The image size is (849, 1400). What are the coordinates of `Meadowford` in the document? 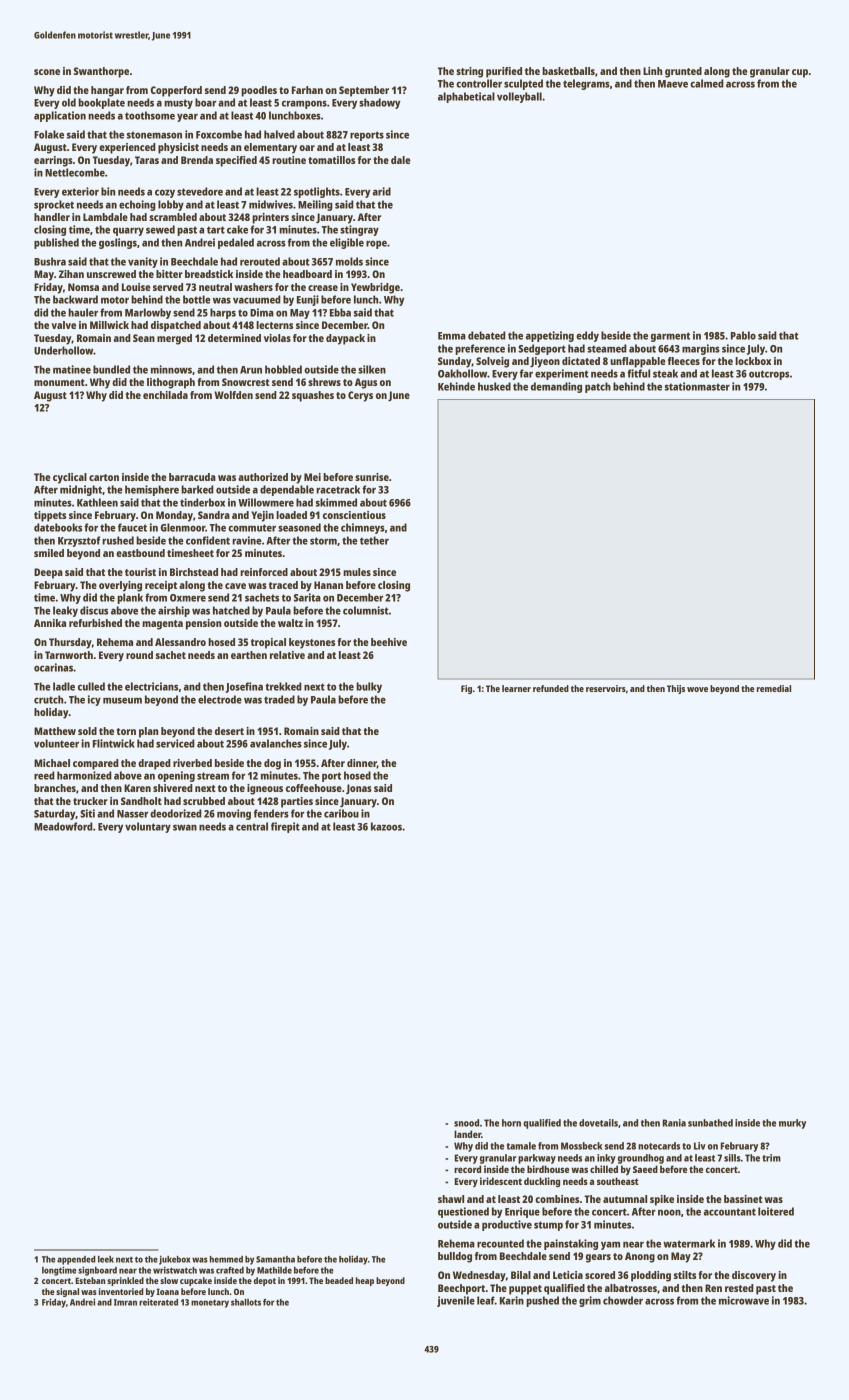 It's located at (63, 826).
